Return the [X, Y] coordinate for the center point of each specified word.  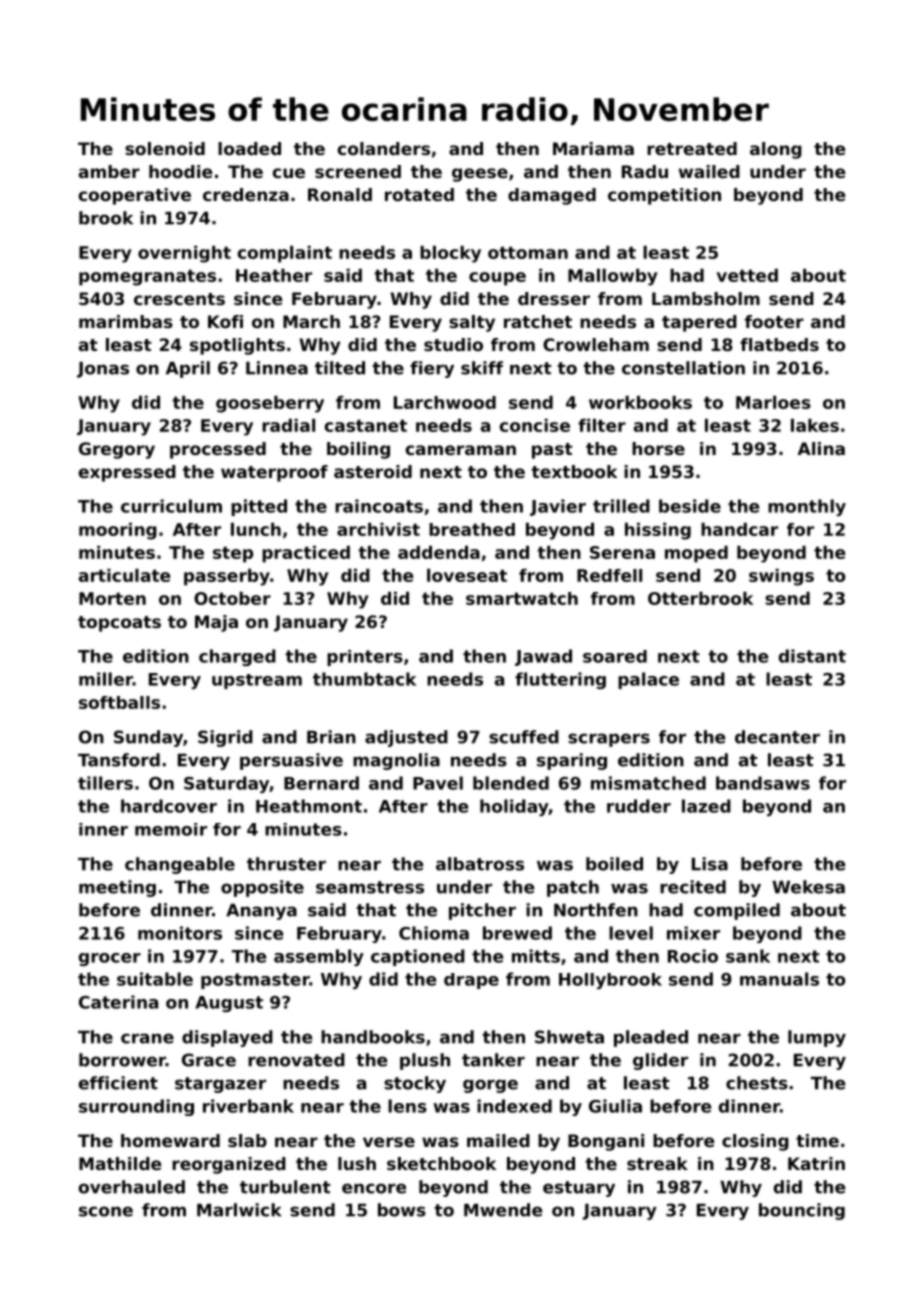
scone [106, 1211]
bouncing [802, 1211]
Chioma [434, 933]
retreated [692, 148]
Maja [216, 623]
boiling [358, 450]
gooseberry [270, 404]
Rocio [693, 956]
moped [696, 554]
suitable [155, 979]
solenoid [165, 148]
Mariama [593, 148]
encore [374, 1188]
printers [365, 658]
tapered [699, 323]
